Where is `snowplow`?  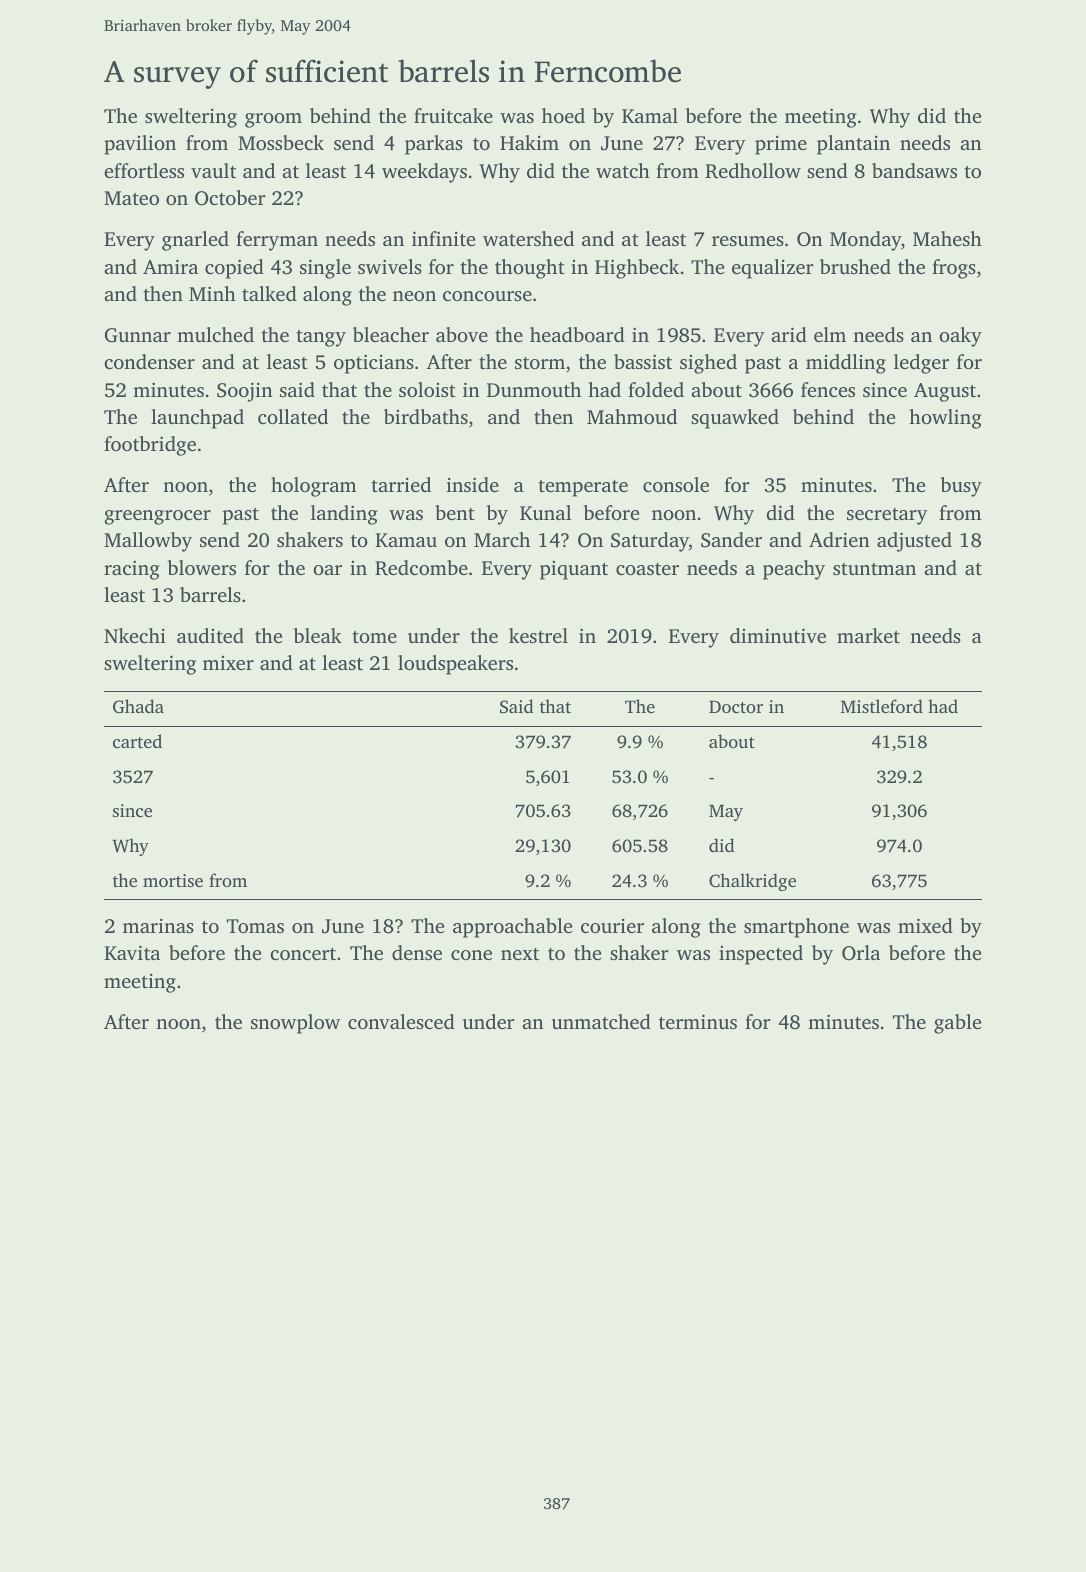
snowplow is located at coordinates (295, 1024).
